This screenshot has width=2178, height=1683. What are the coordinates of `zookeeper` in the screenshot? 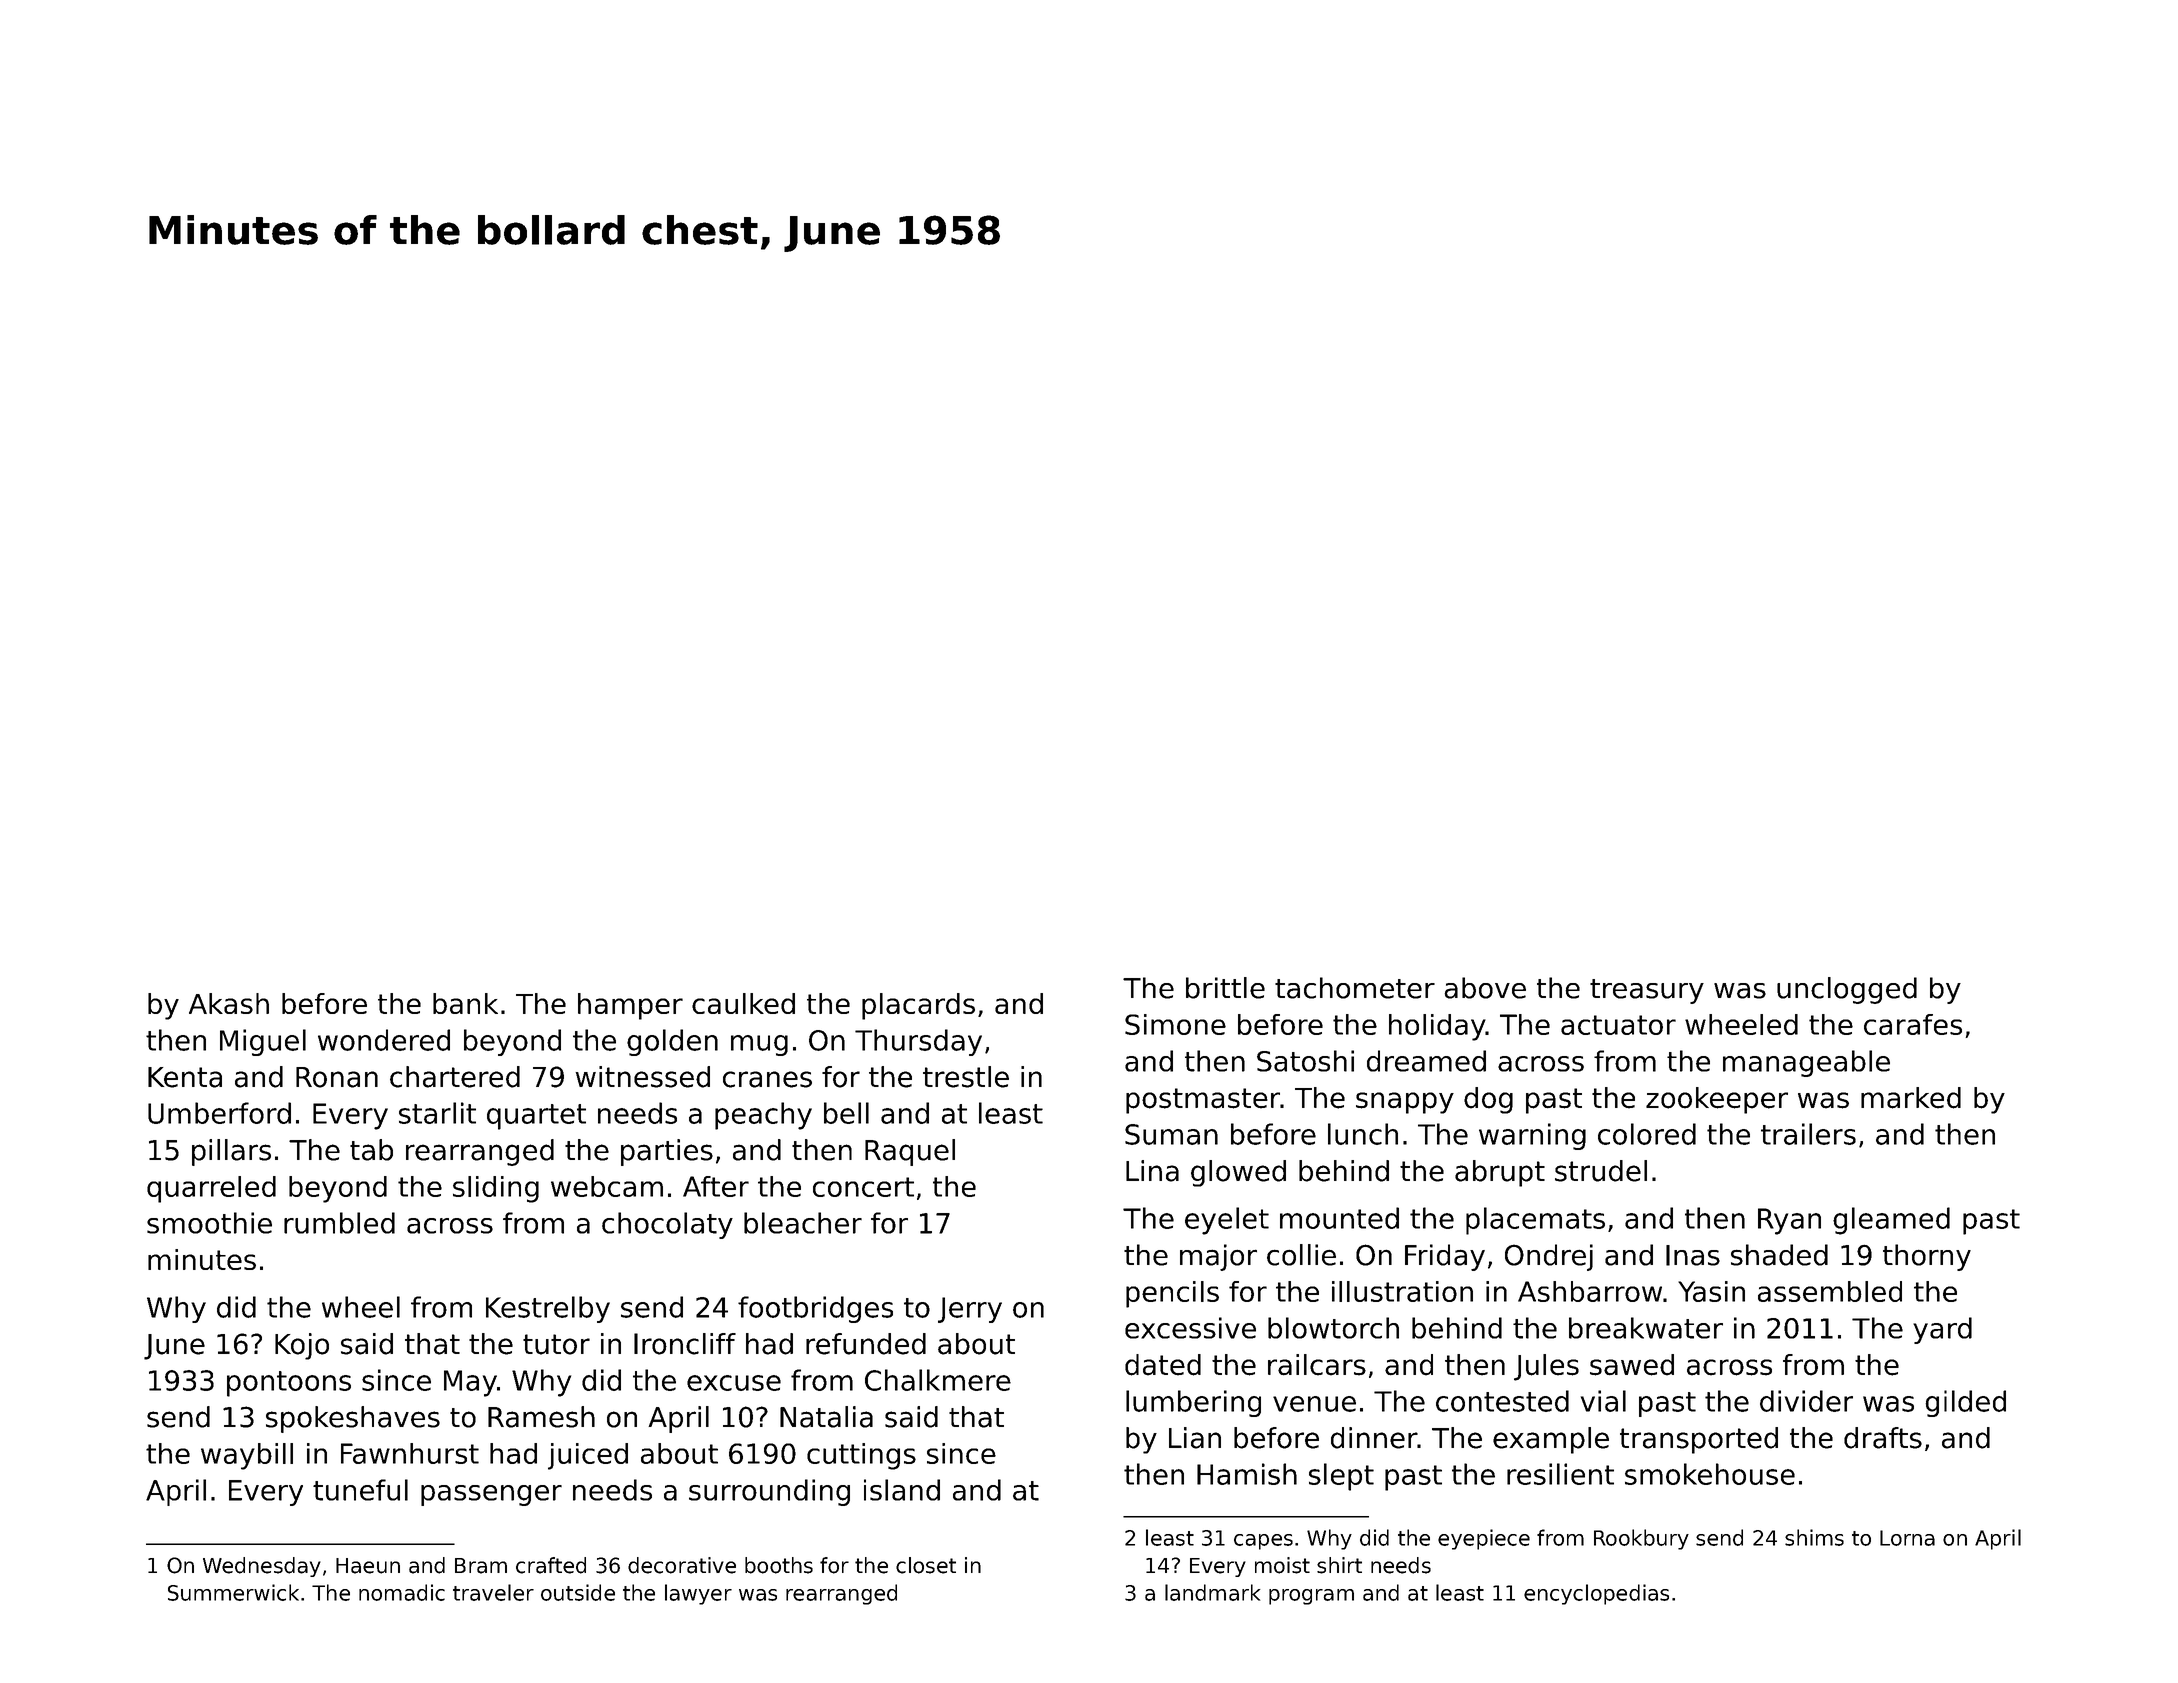 It's located at (1717, 1100).
